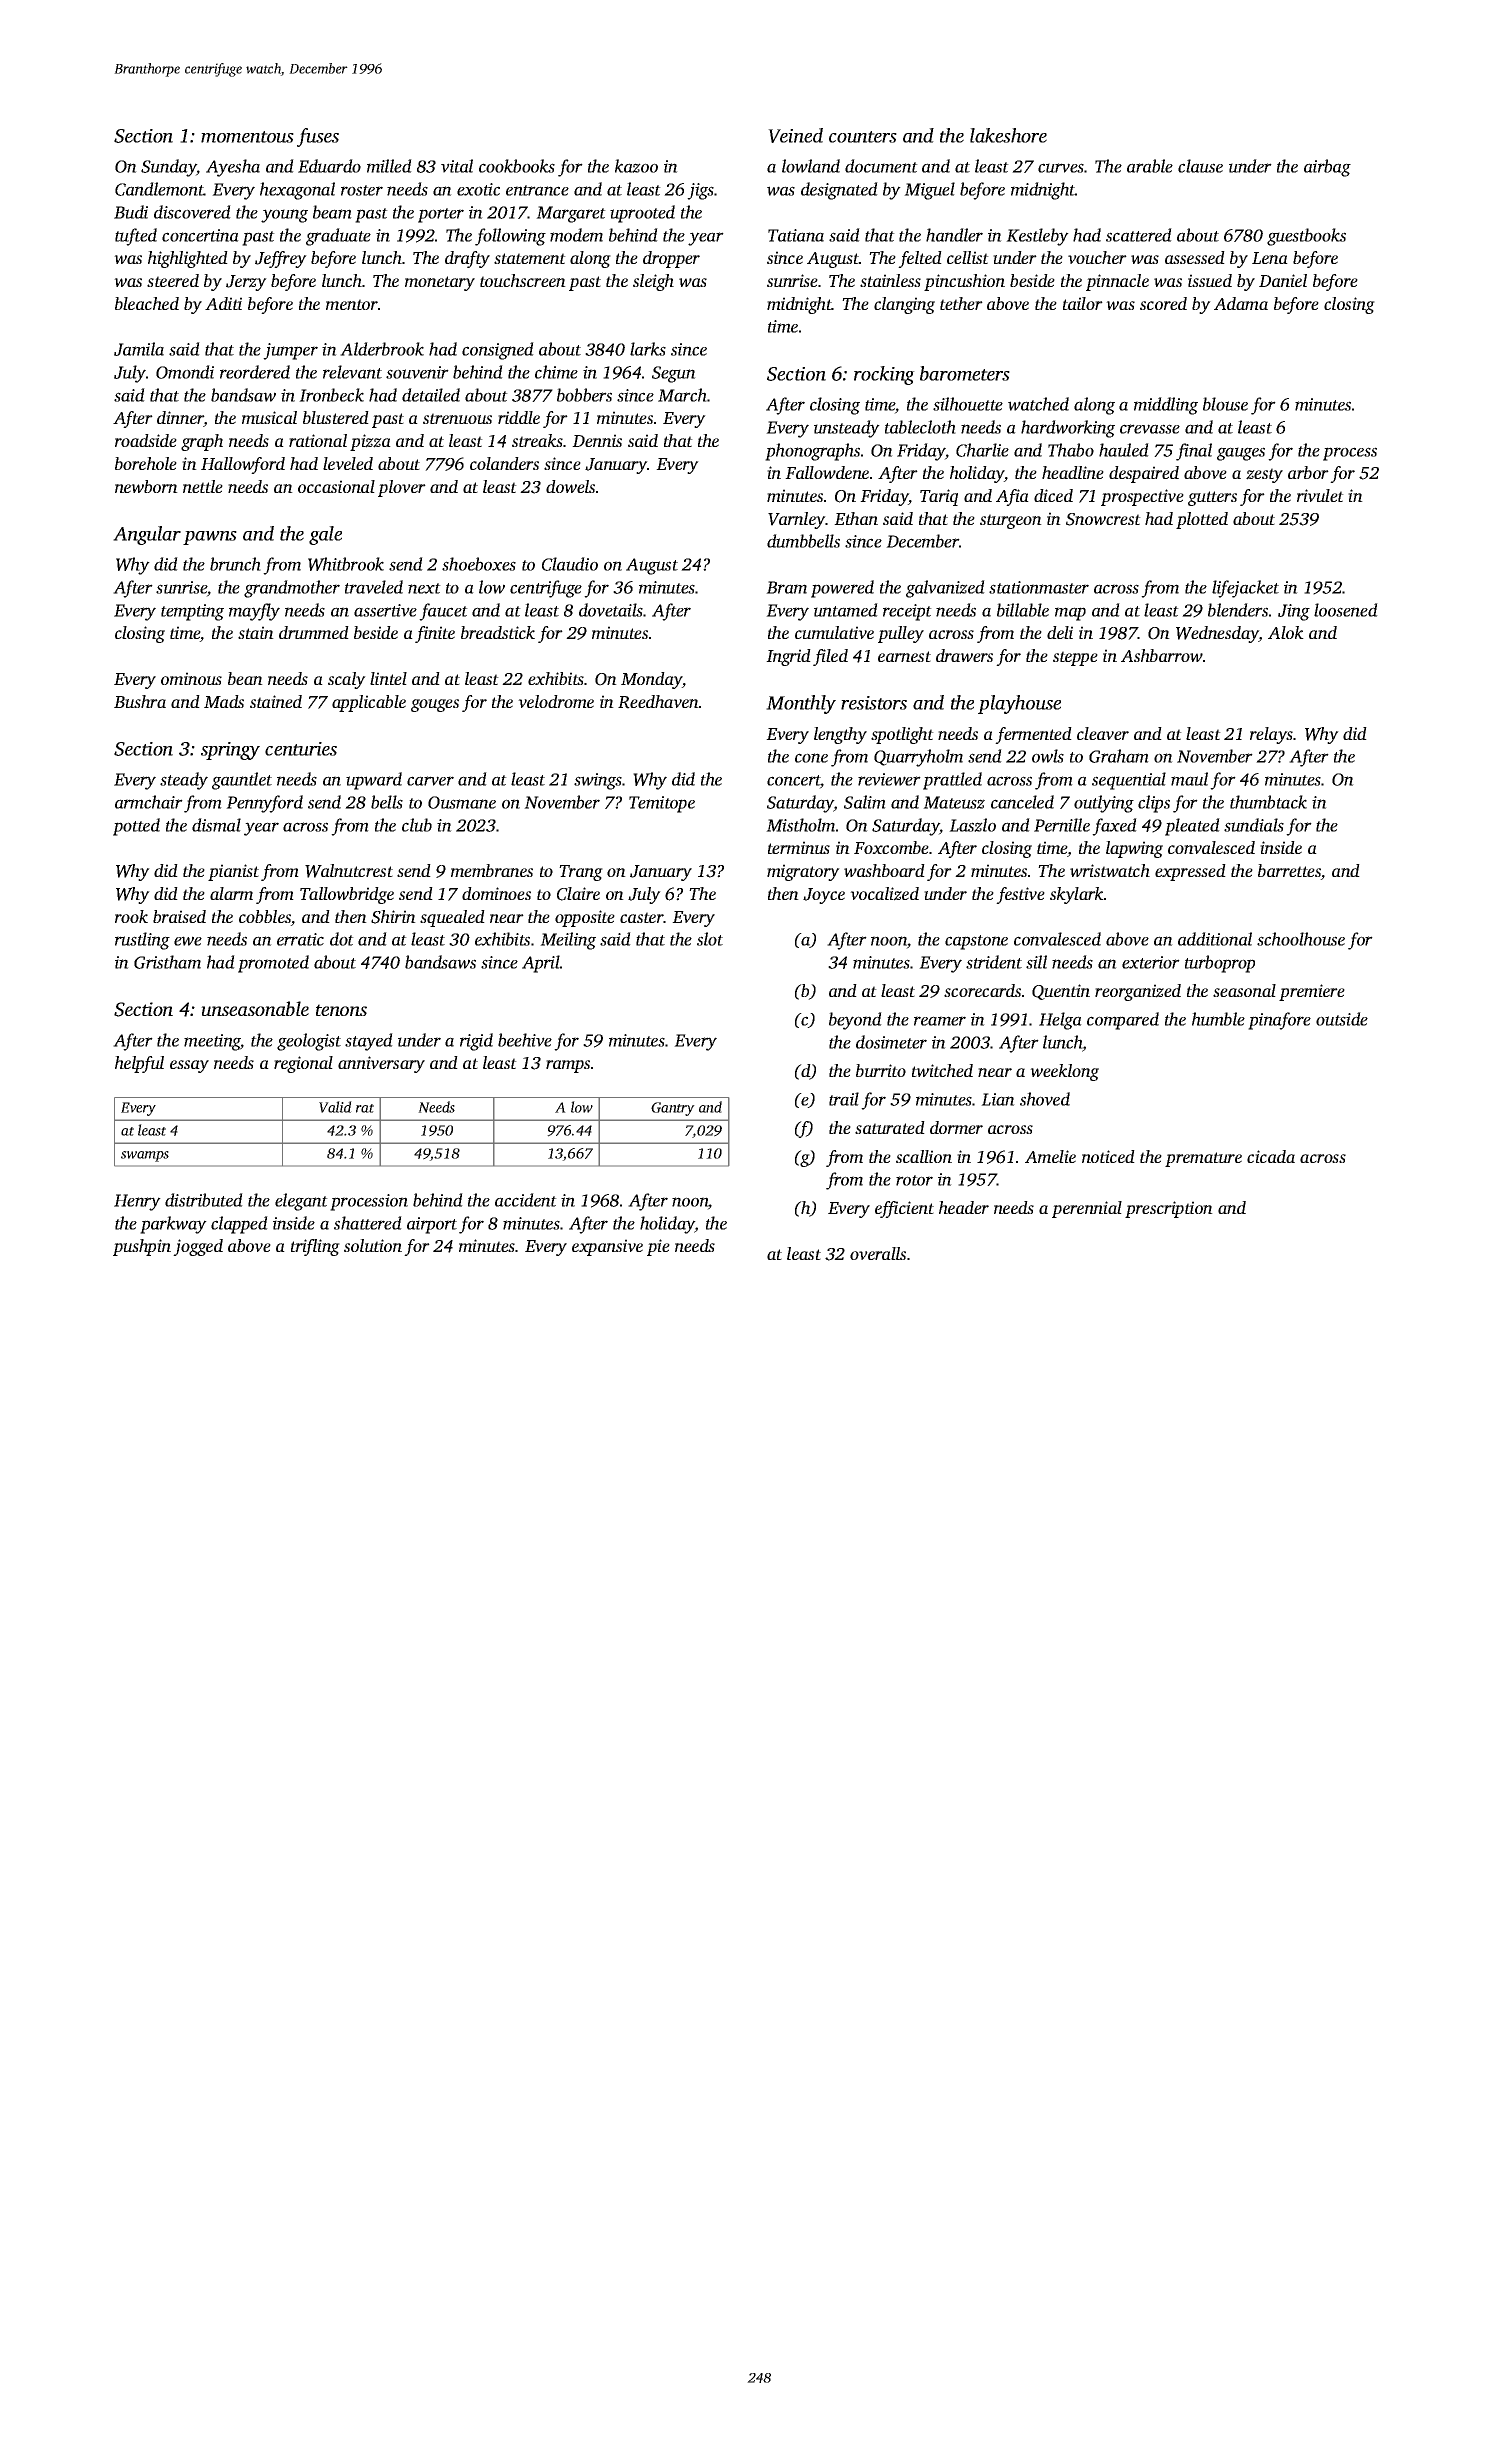 The image size is (1496, 2464). Describe the element at coordinates (430, 781) in the screenshot. I see `carver` at that location.
